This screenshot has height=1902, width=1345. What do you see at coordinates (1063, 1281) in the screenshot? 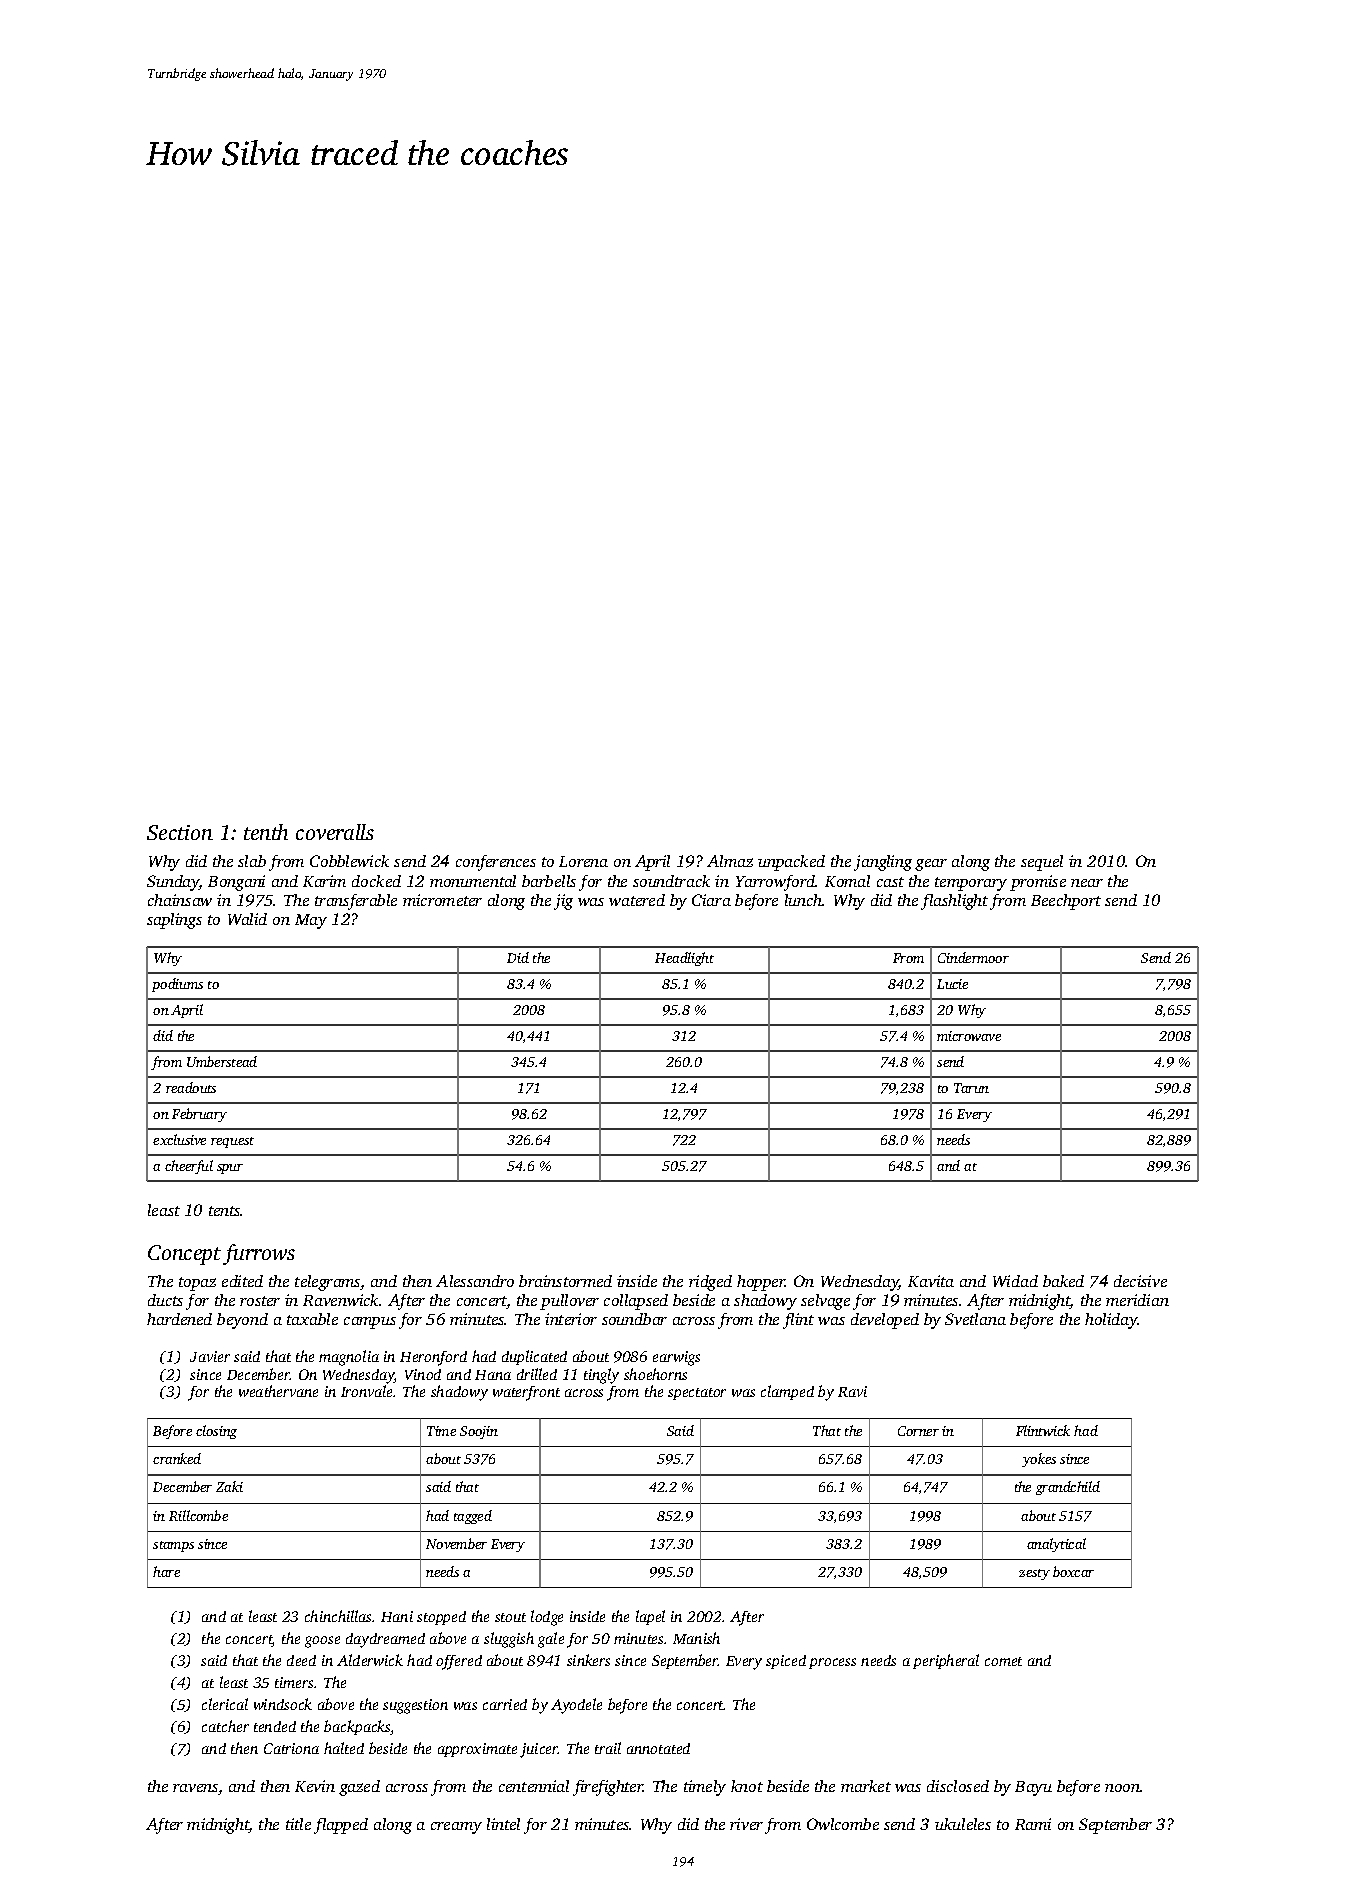
I see `baked` at bounding box center [1063, 1281].
